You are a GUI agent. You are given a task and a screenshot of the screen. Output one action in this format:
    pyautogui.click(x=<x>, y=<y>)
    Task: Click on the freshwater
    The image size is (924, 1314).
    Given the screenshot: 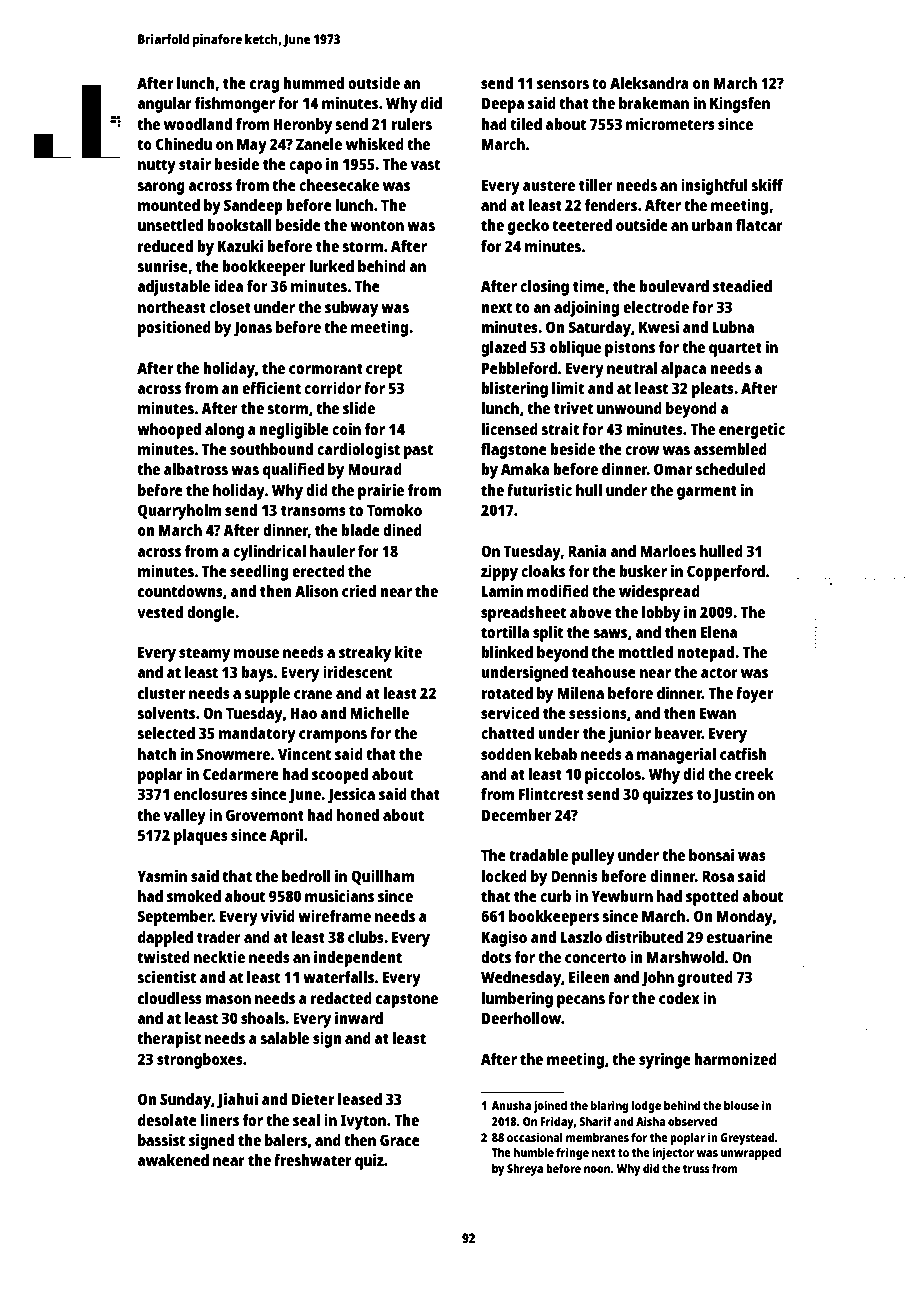 What is the action you would take?
    pyautogui.click(x=312, y=1160)
